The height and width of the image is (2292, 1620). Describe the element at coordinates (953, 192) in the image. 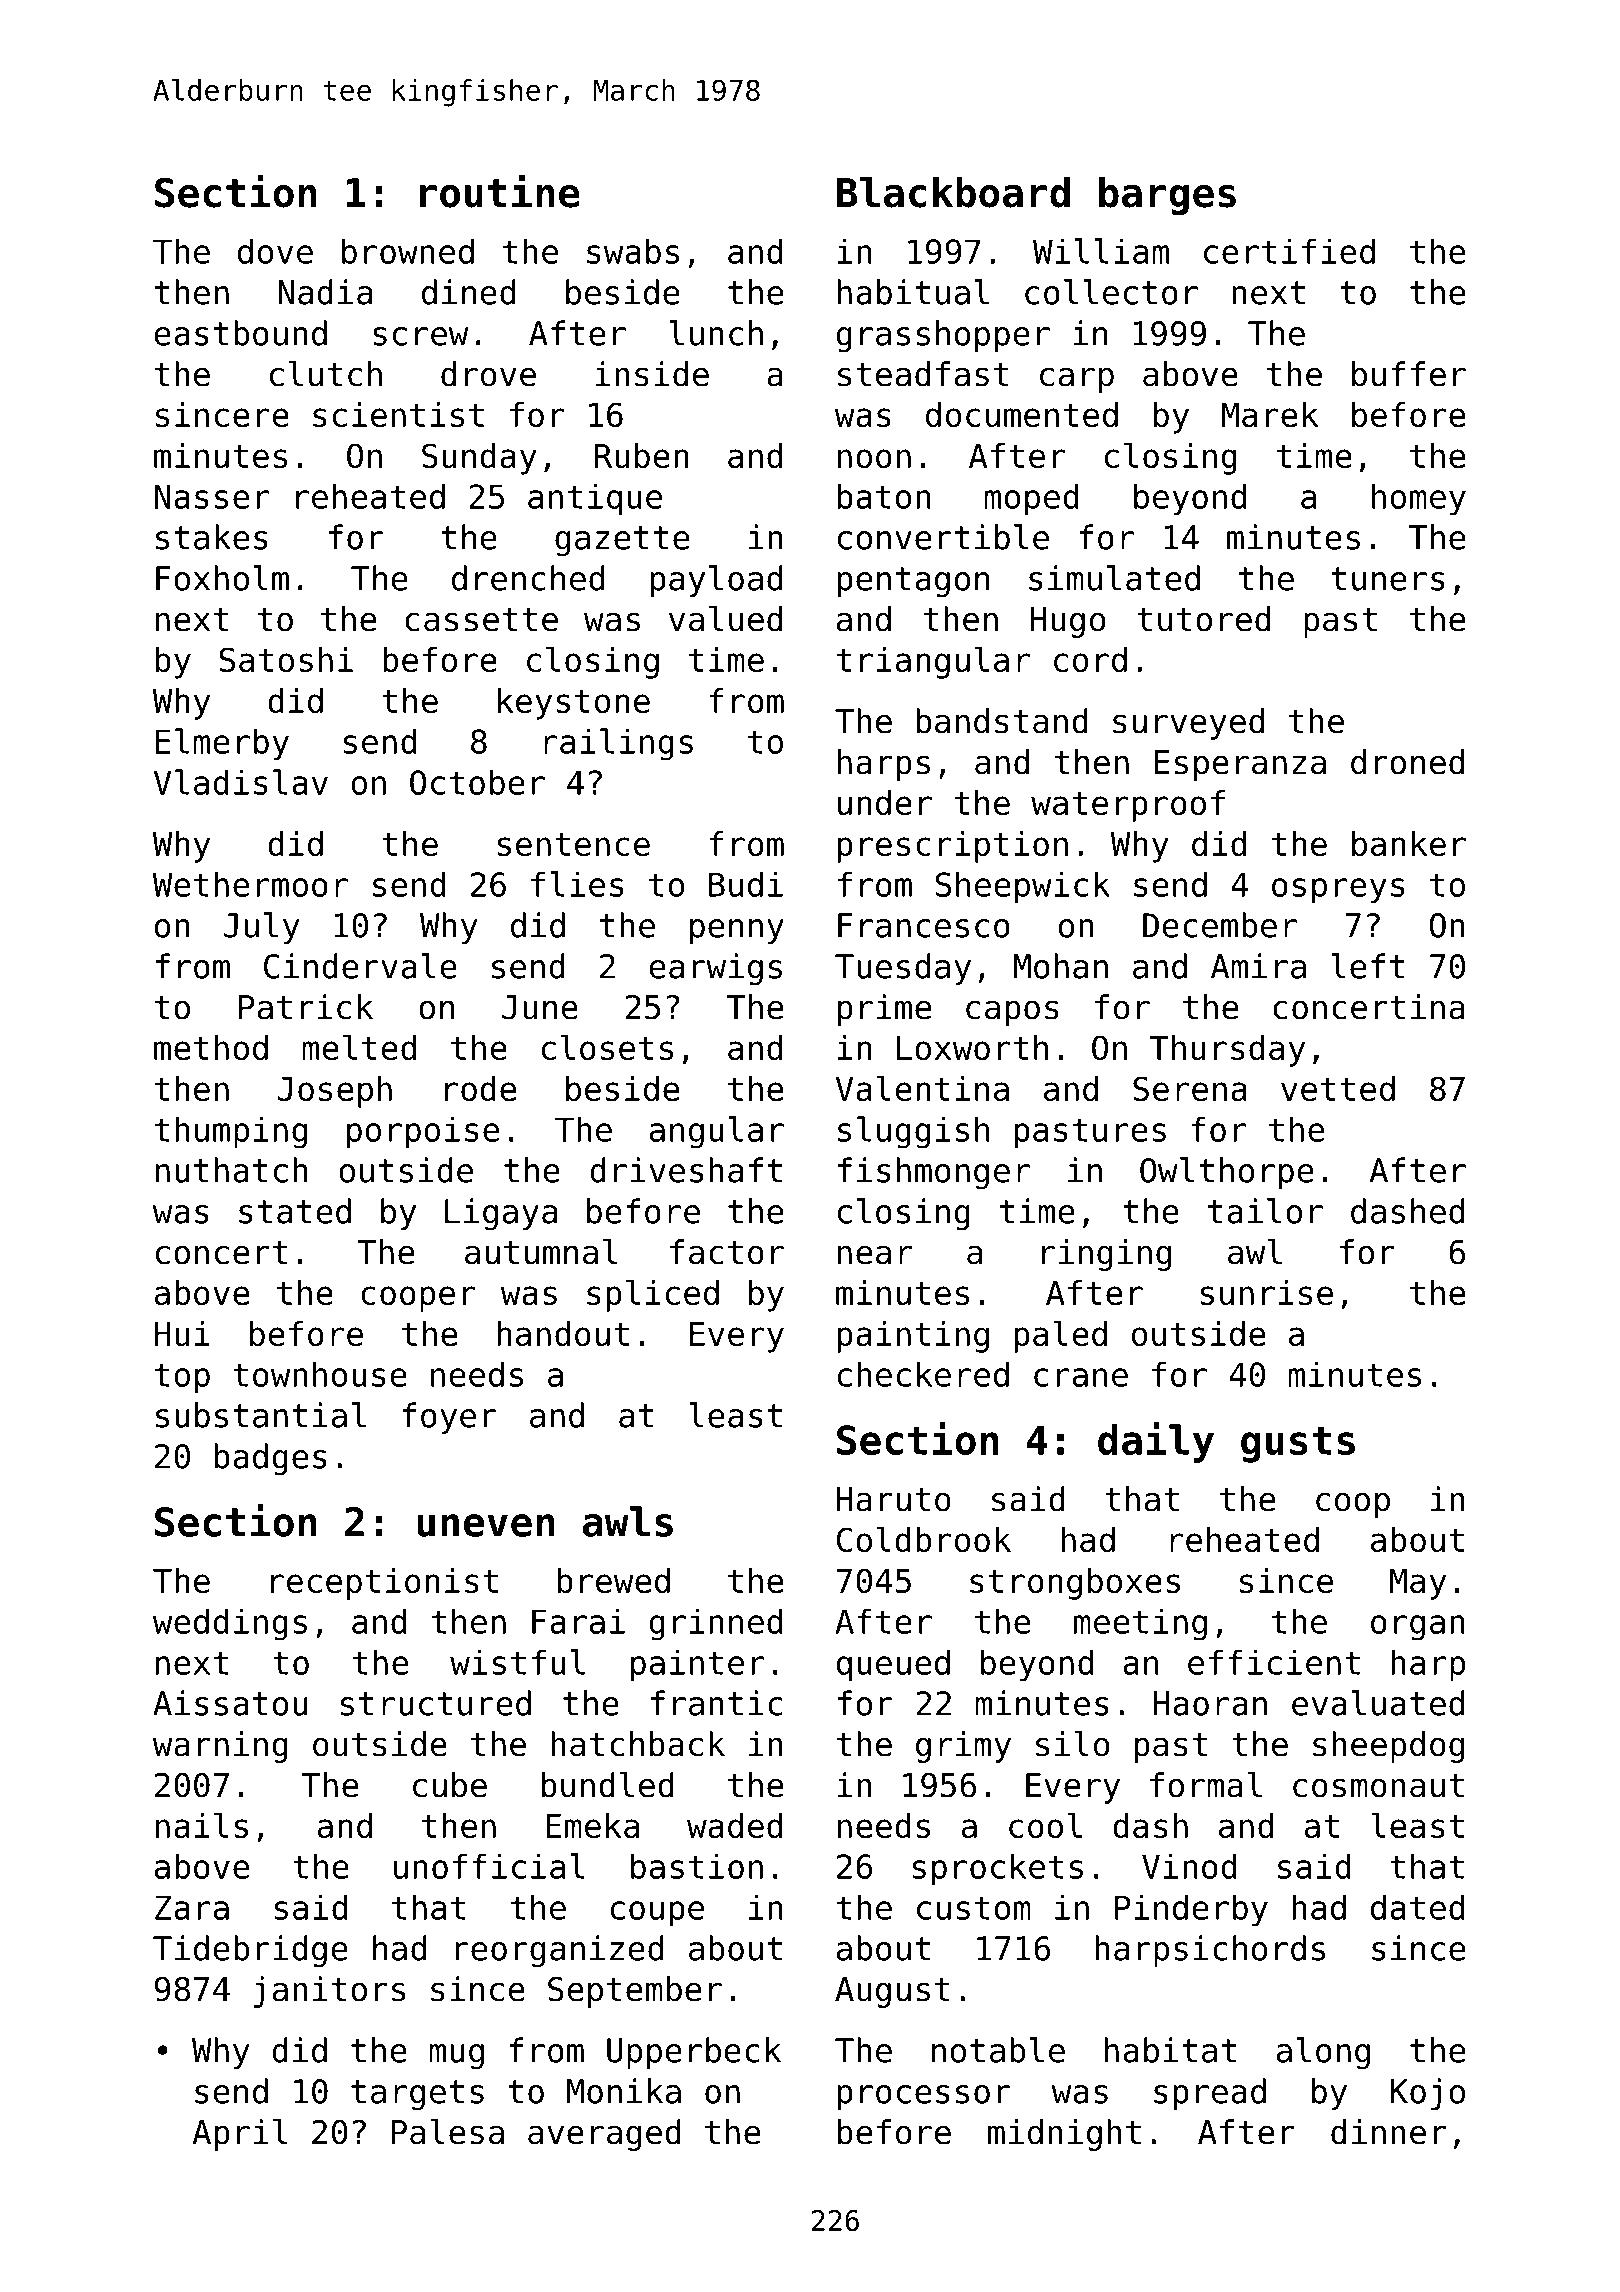

I see `Blackboard` at that location.
